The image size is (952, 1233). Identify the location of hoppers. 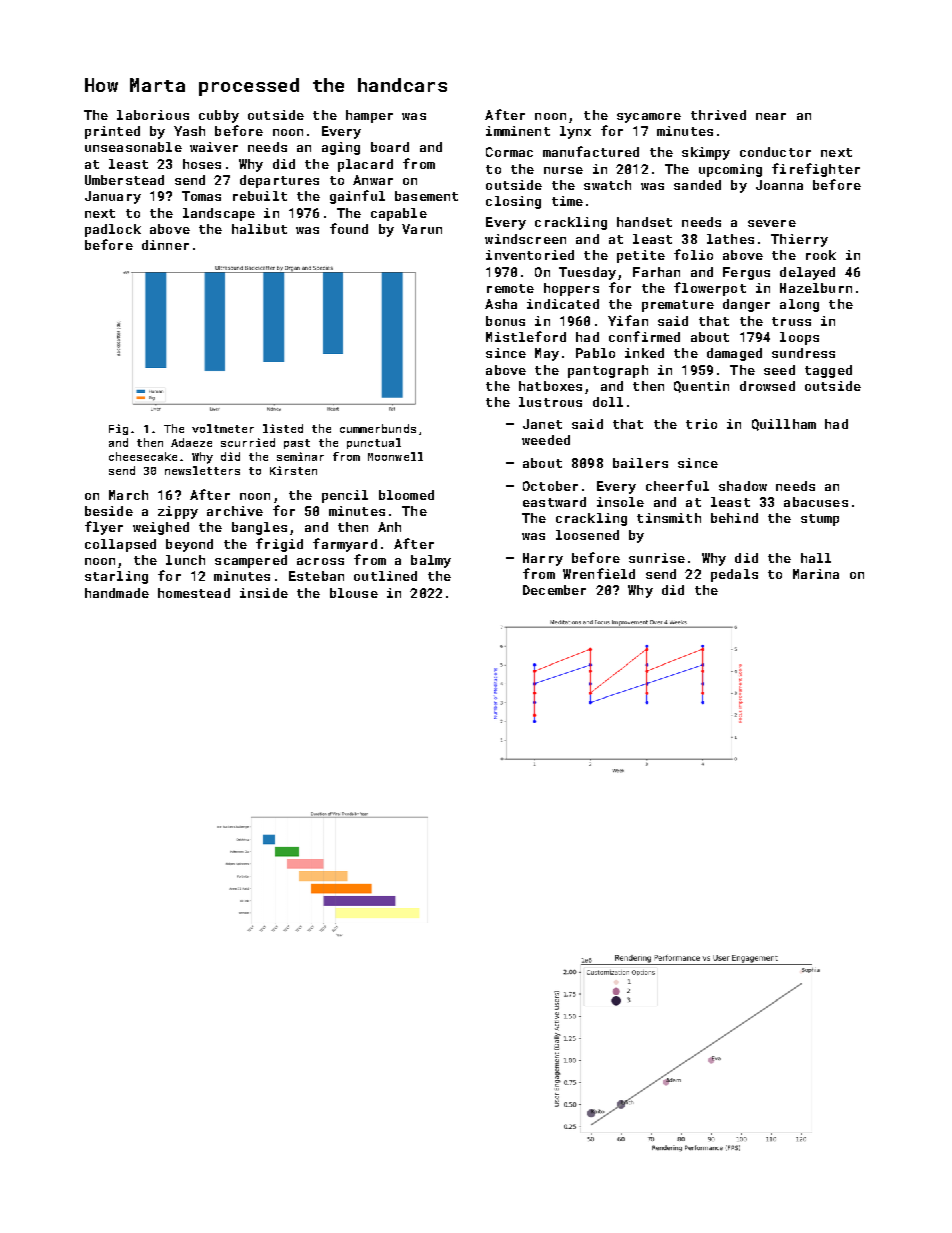
(571, 289).
